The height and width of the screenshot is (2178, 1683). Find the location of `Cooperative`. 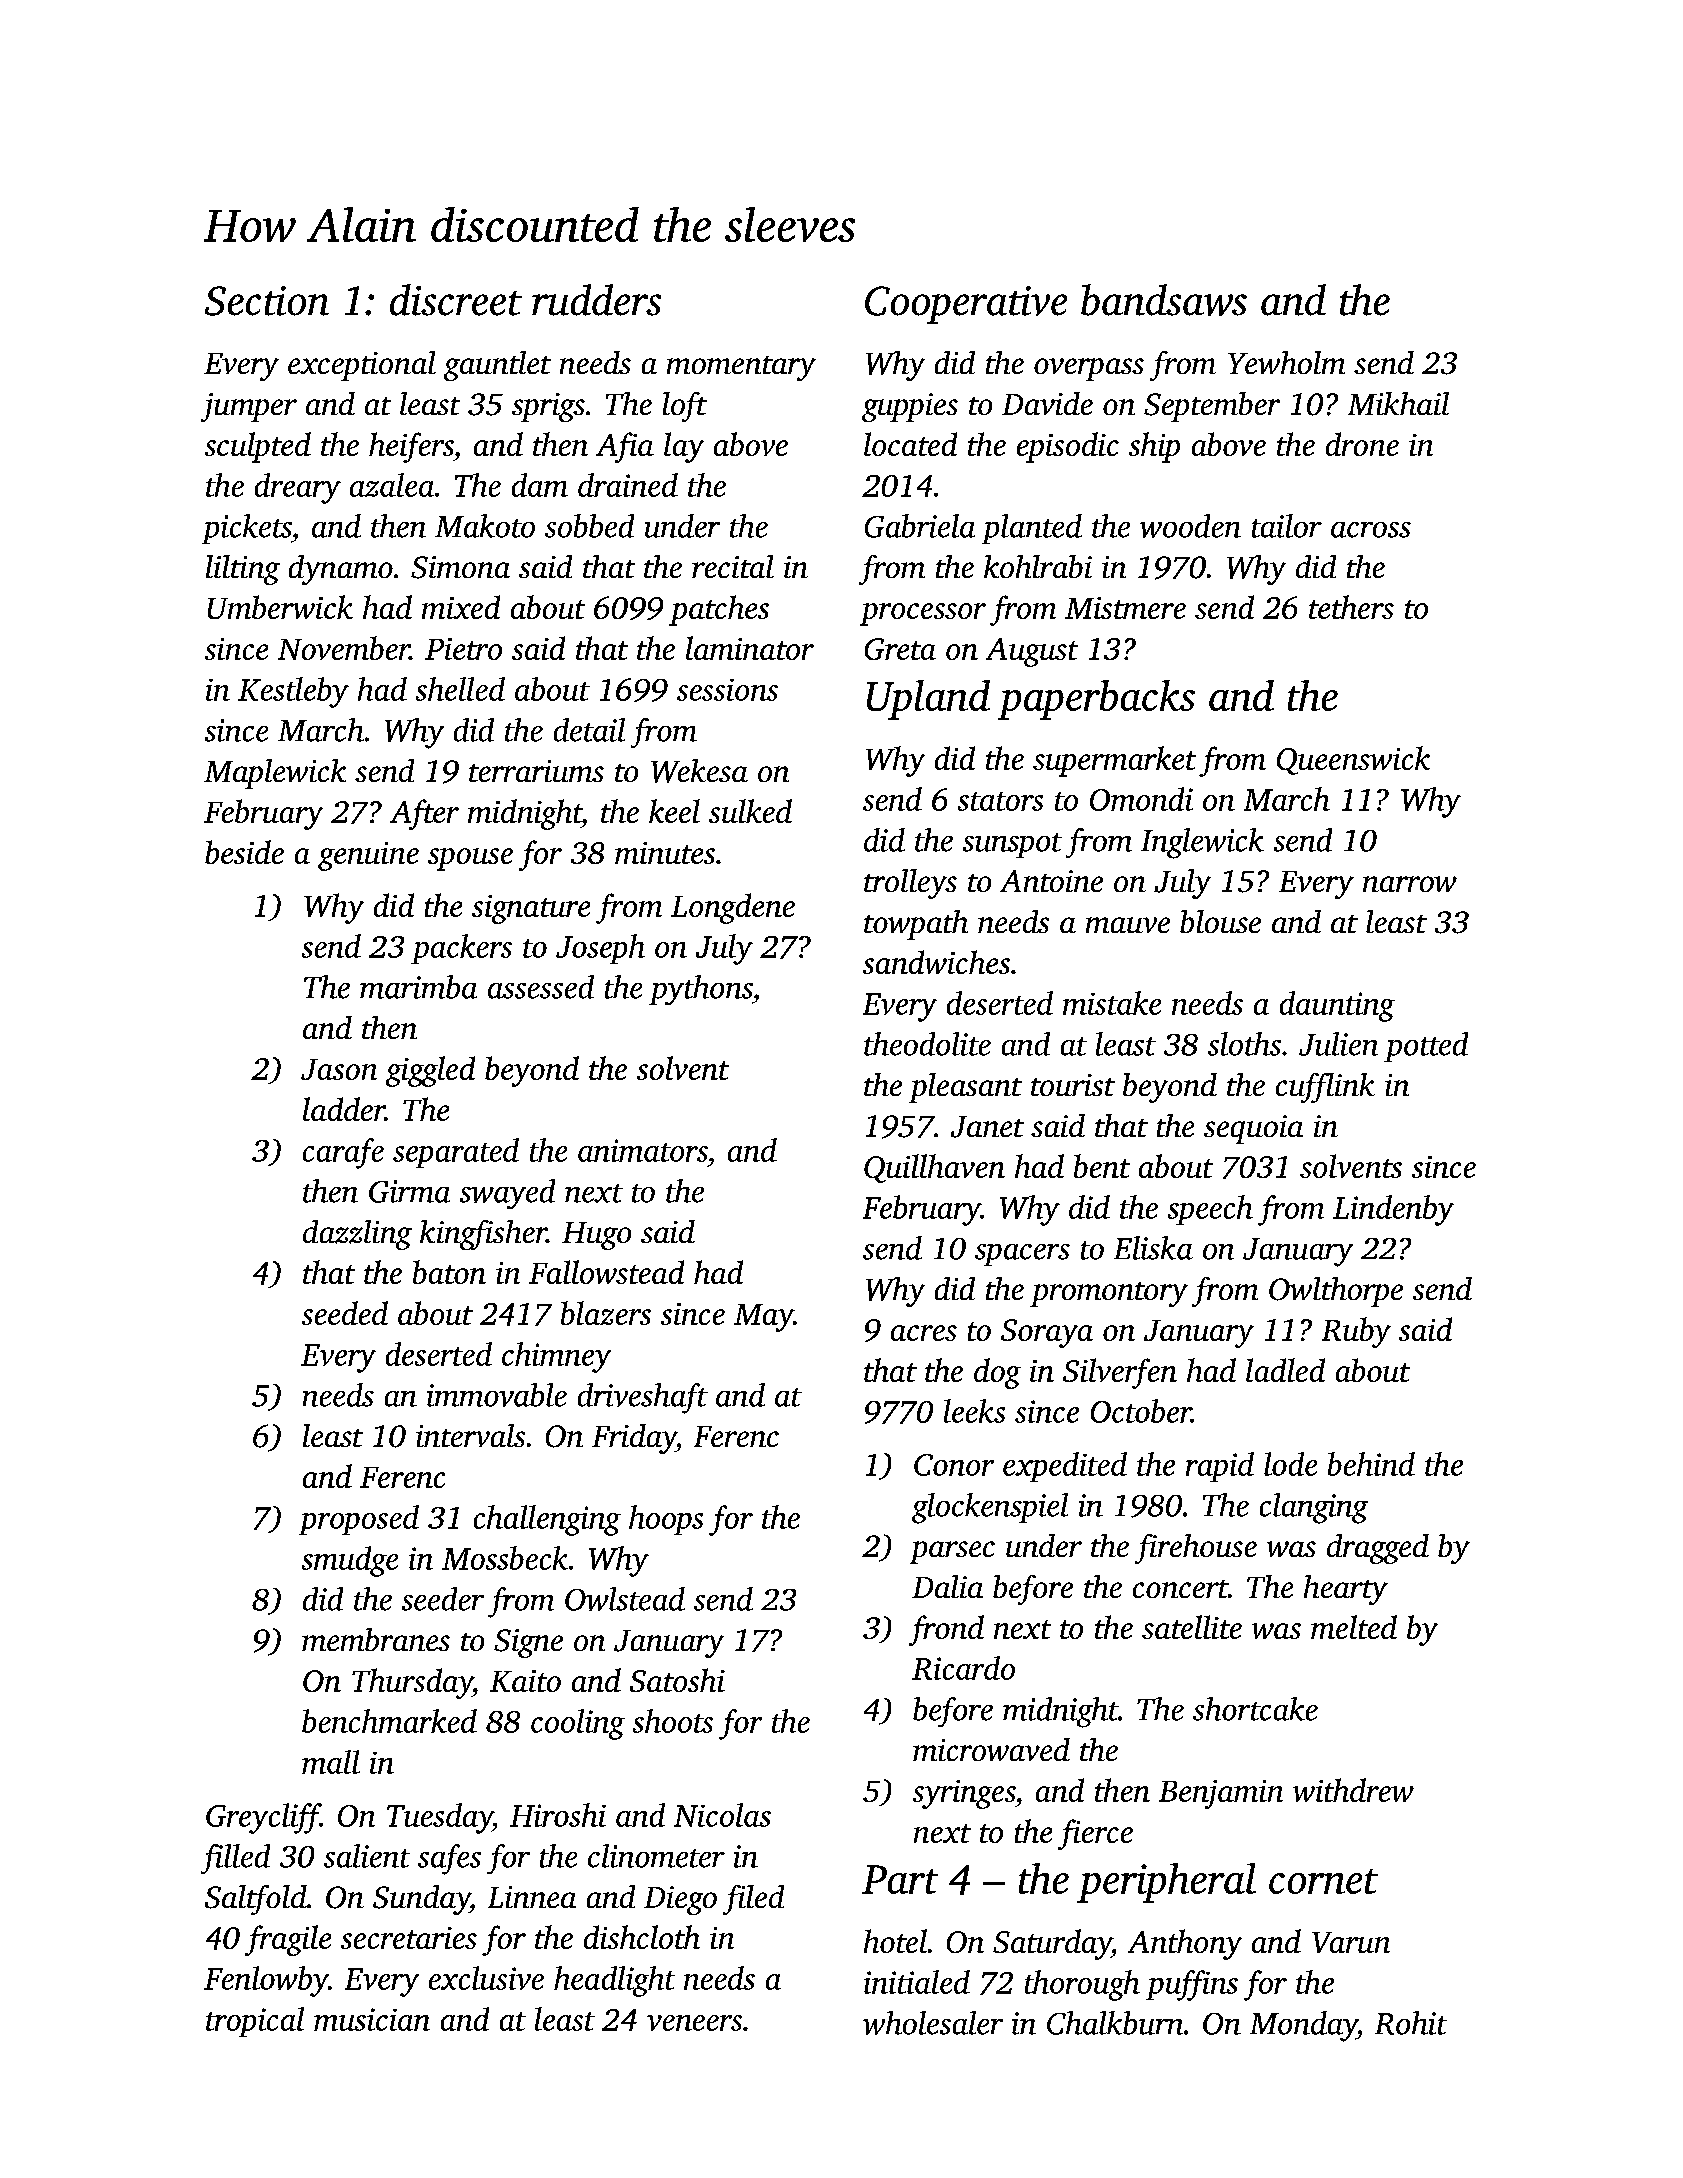

Cooperative is located at coordinates (966, 305).
